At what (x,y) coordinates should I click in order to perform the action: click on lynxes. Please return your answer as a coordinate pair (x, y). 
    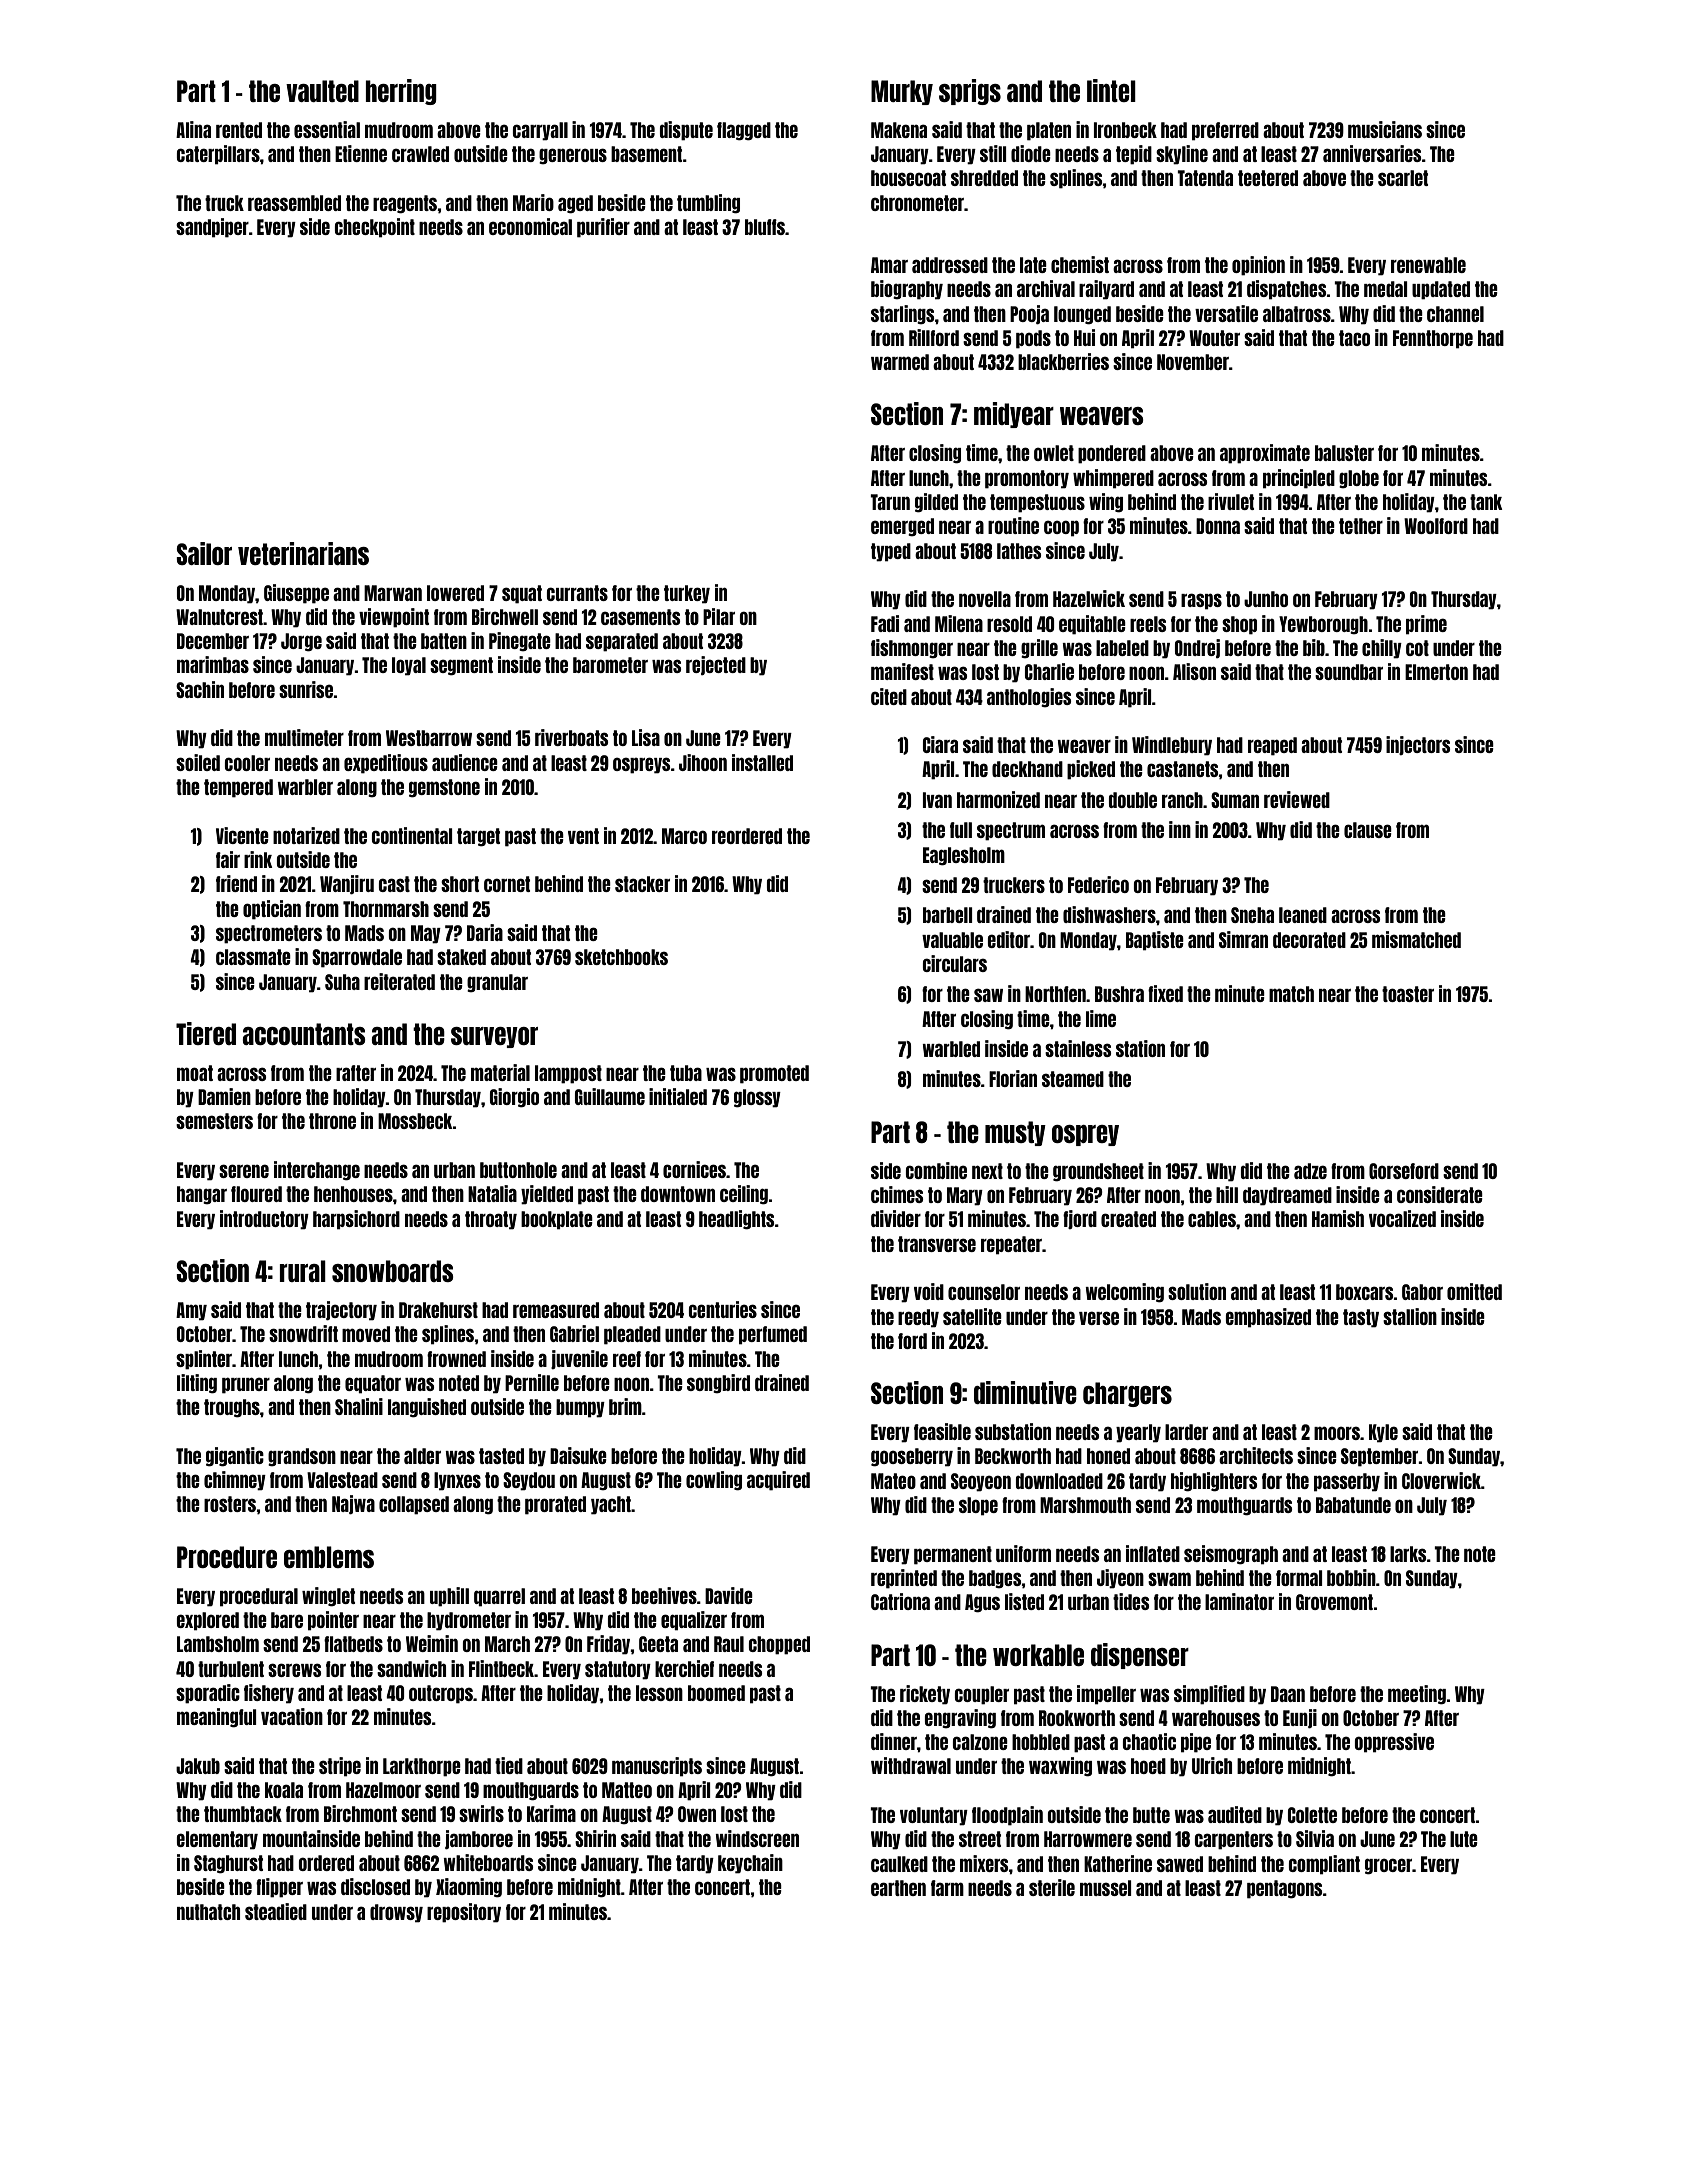
    Looking at the image, I should click on (457, 1481).
